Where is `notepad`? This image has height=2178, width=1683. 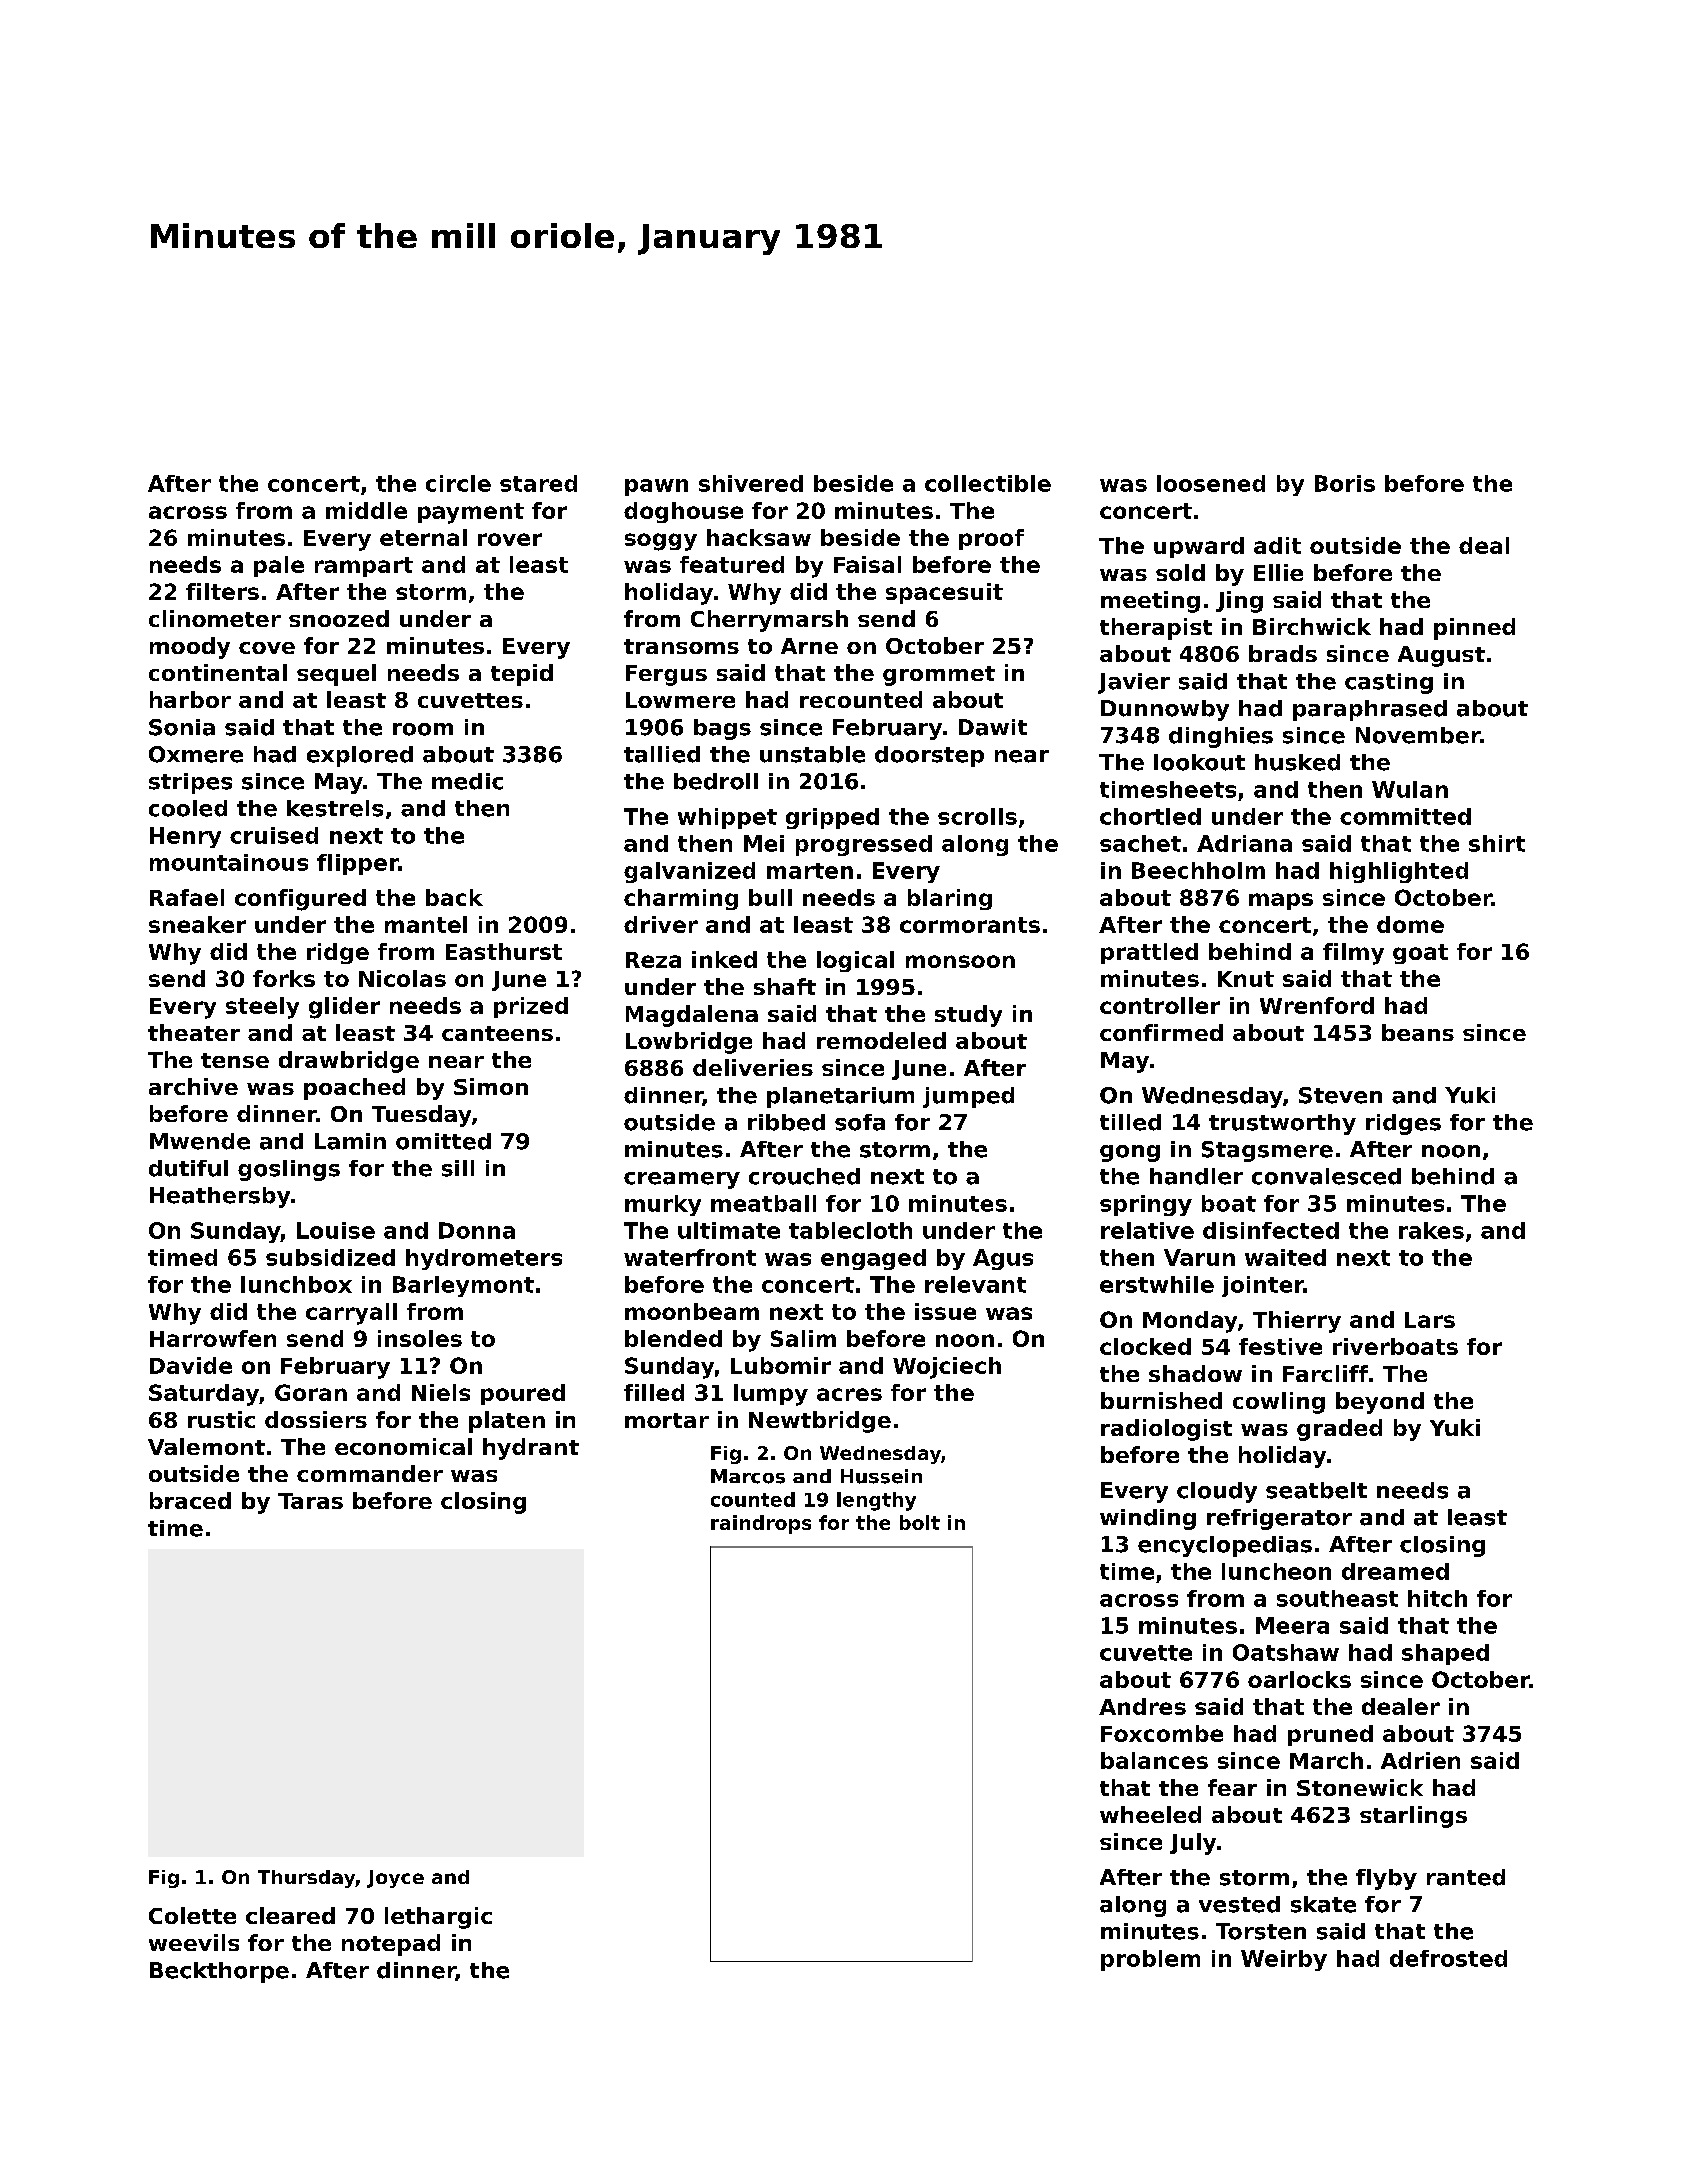
notepad is located at coordinates (391, 1945).
